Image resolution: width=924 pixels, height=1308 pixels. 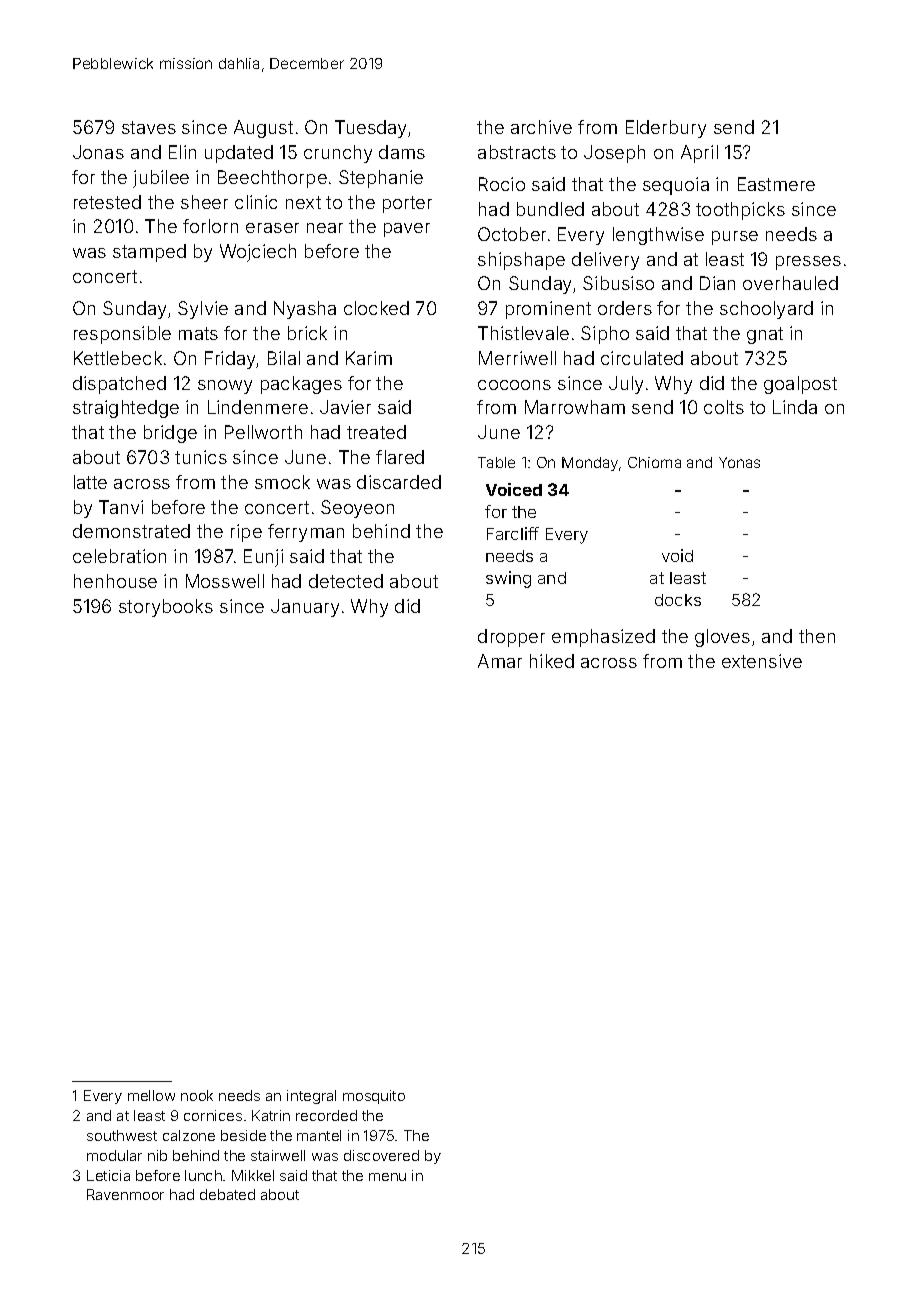 What do you see at coordinates (776, 184) in the image?
I see `Eastmere` at bounding box center [776, 184].
